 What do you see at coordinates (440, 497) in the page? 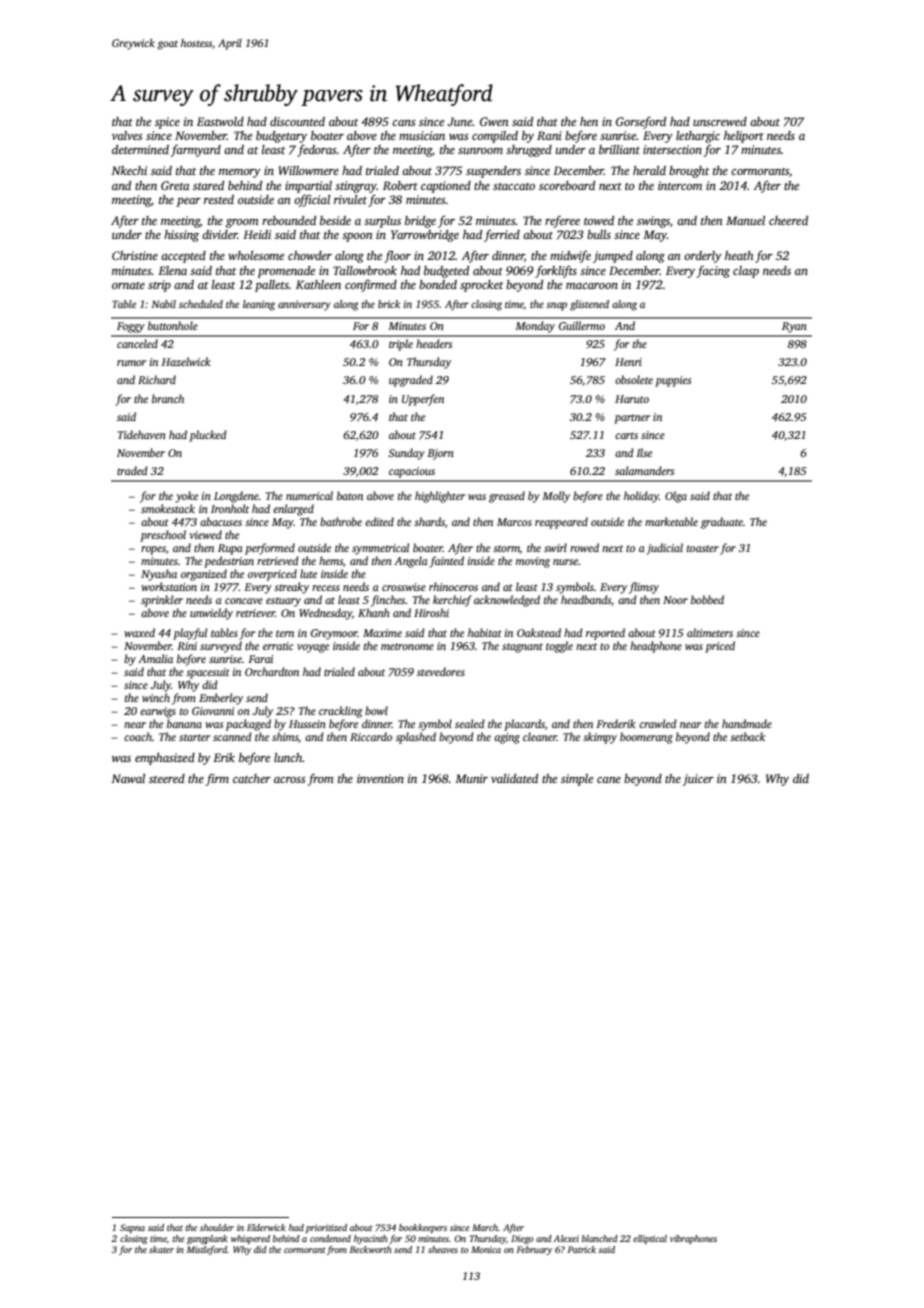
I see `highlighter` at bounding box center [440, 497].
